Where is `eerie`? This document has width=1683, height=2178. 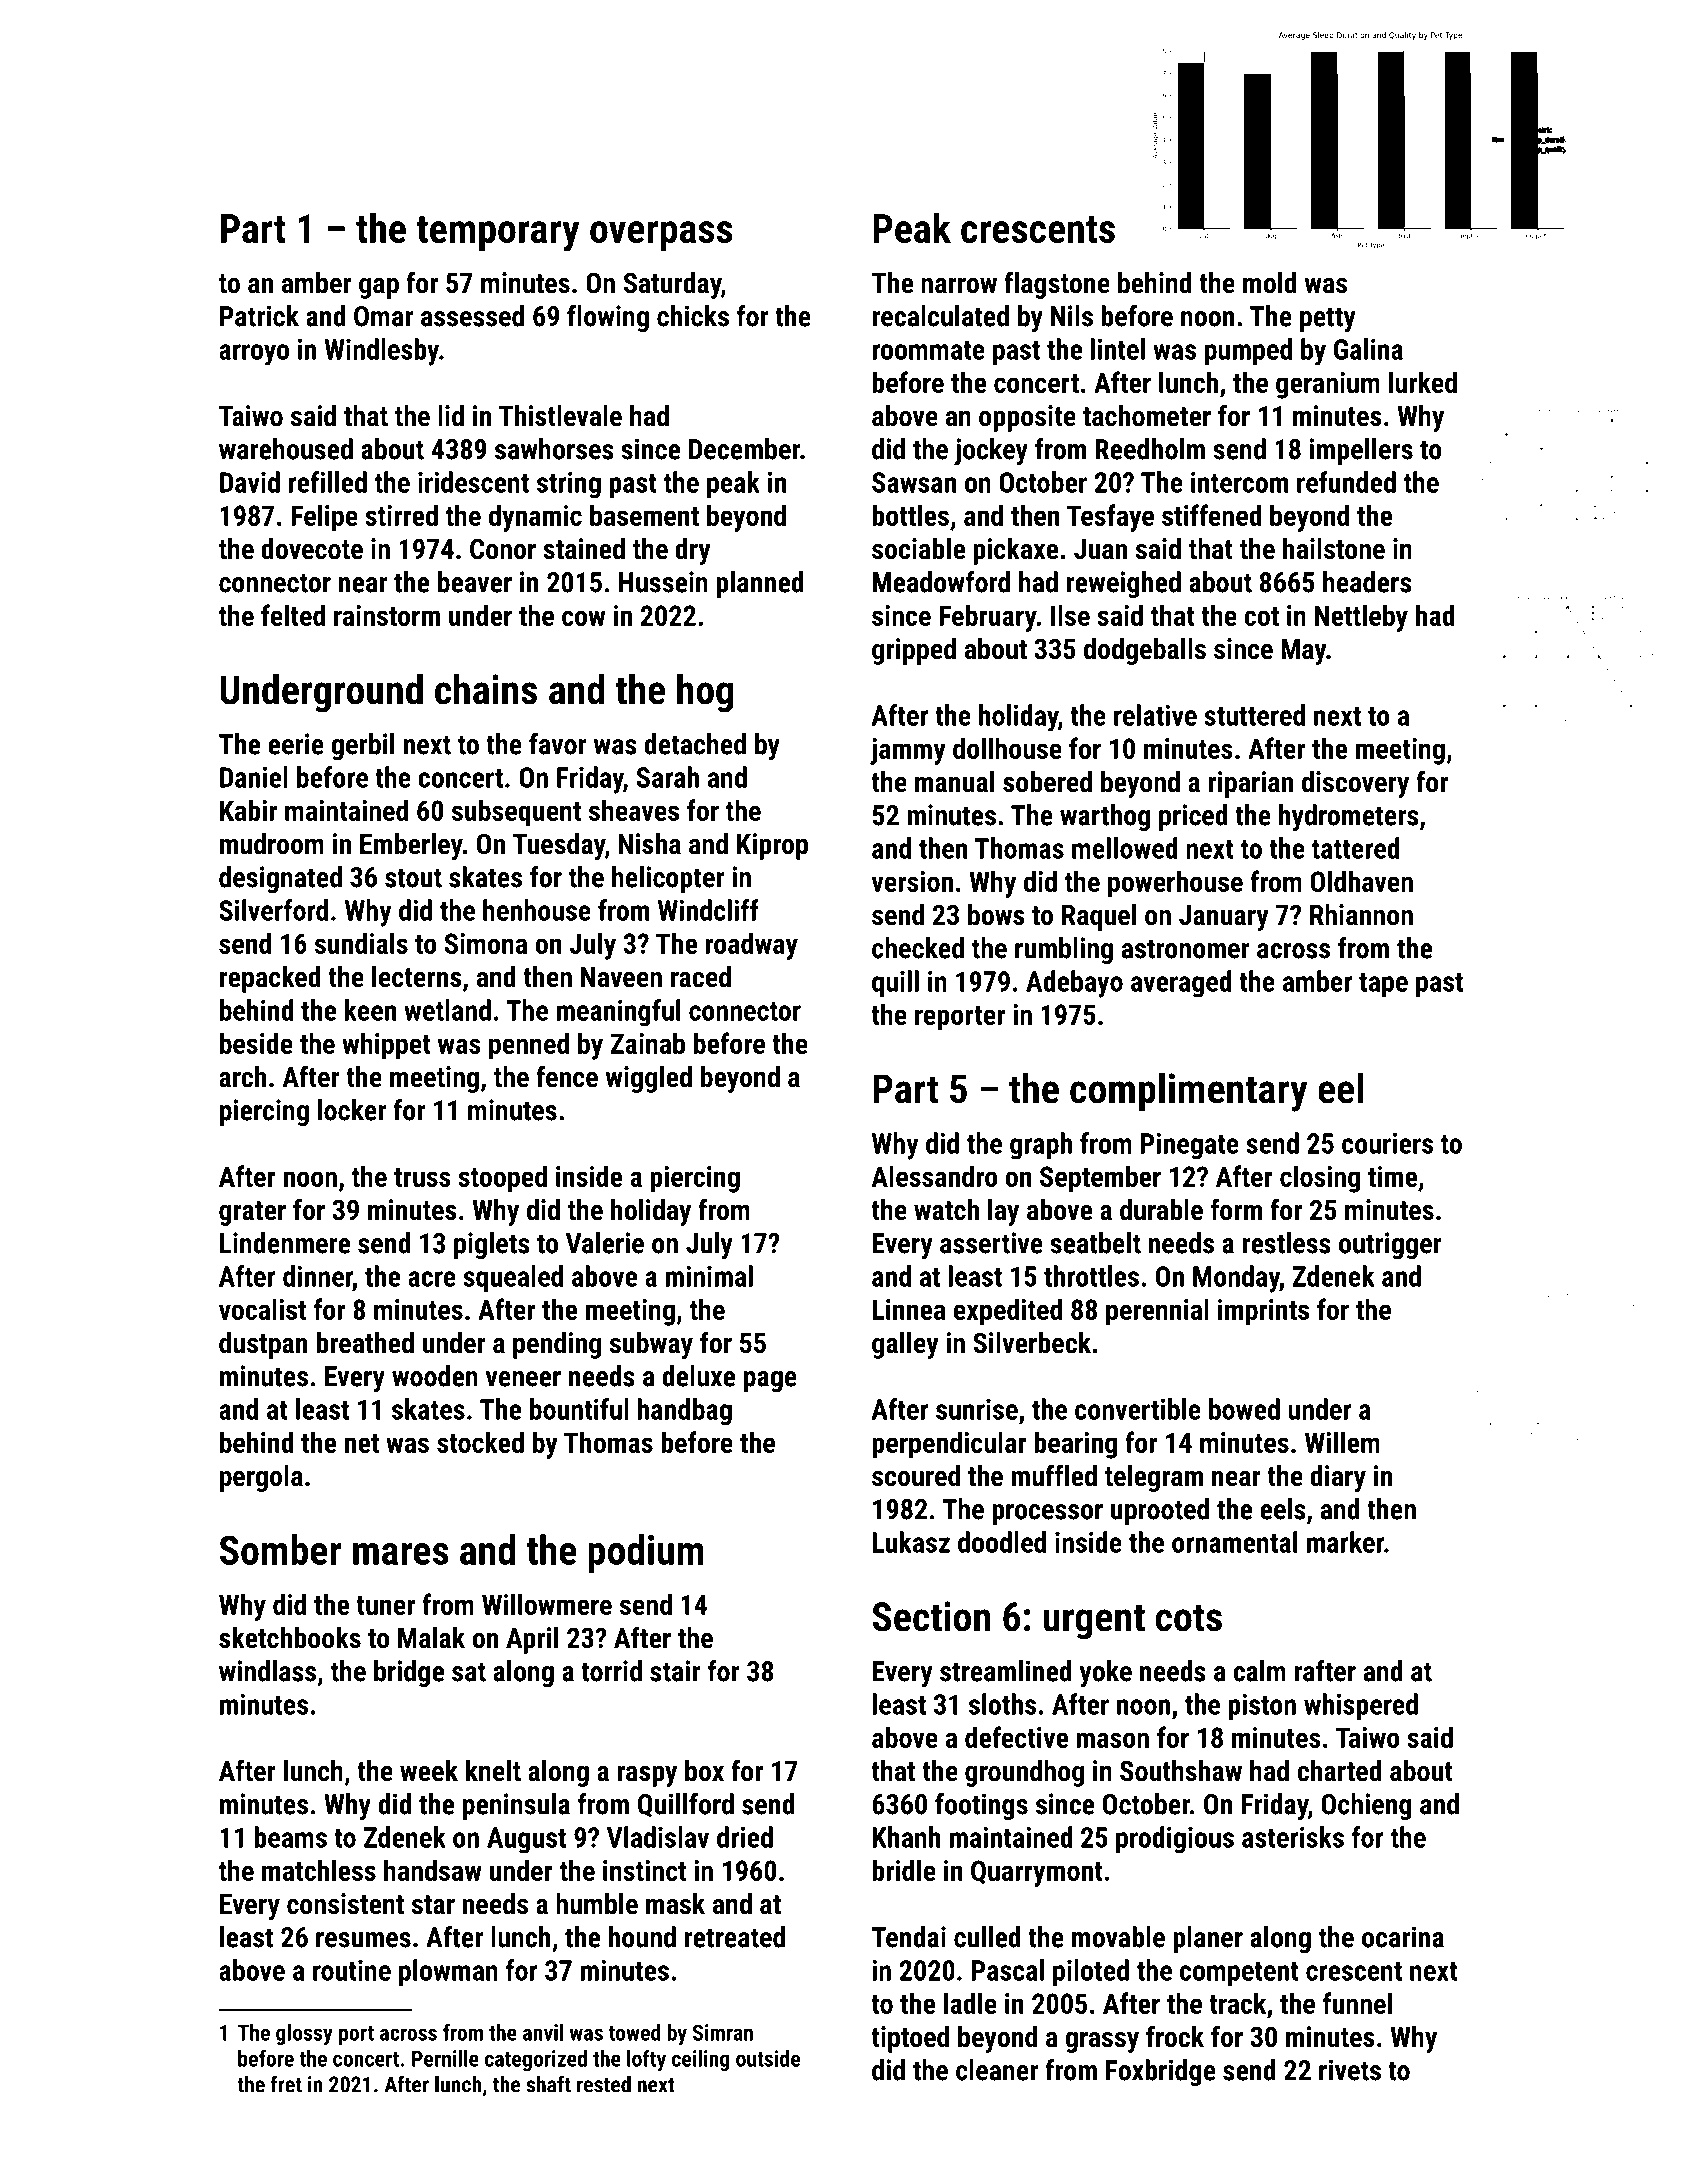
eerie is located at coordinates (296, 744).
